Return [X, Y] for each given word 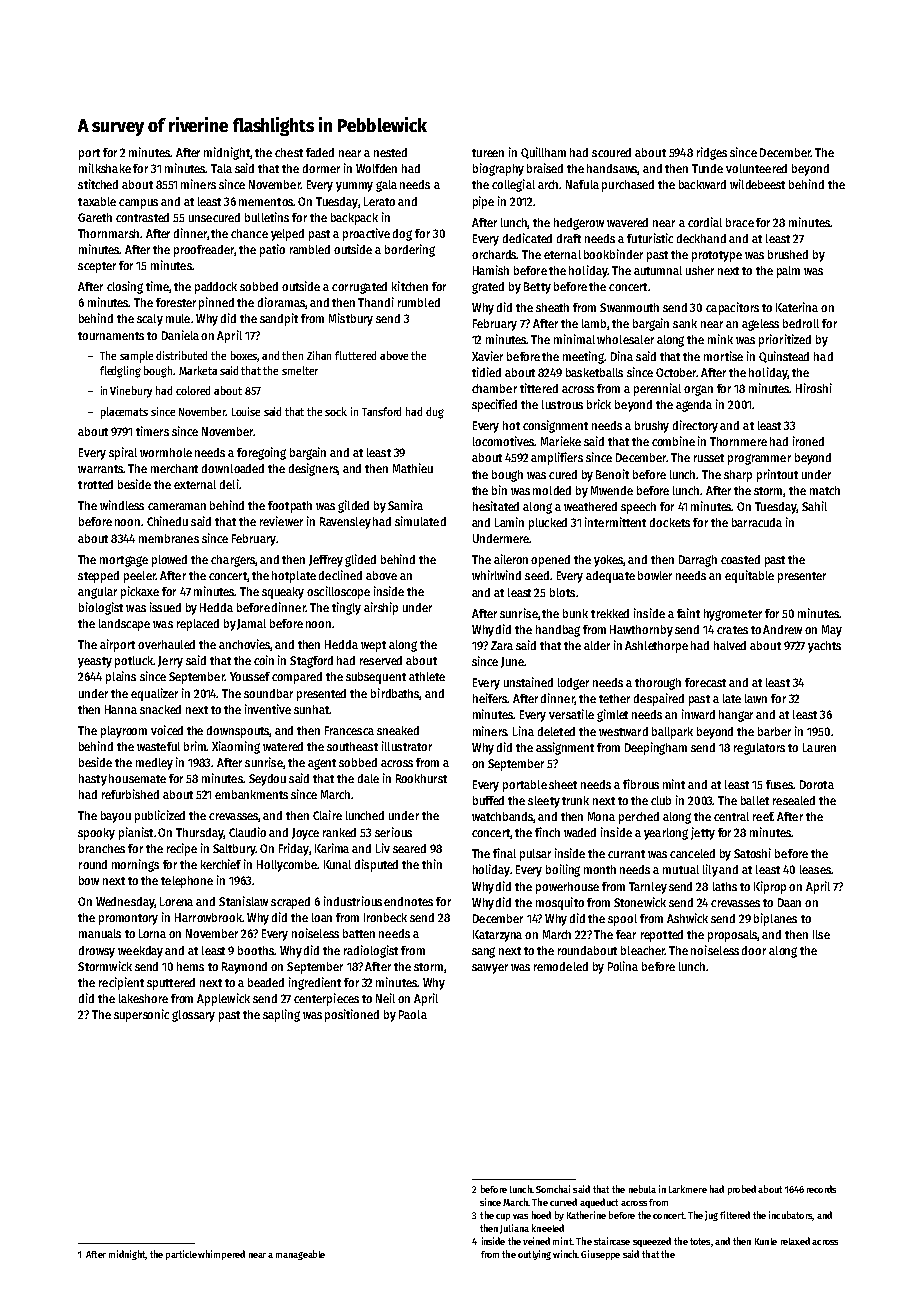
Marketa [198, 370]
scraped [290, 903]
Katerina [797, 307]
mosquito [560, 903]
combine [673, 441]
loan [322, 917]
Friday [294, 849]
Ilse [821, 934]
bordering [410, 250]
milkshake [105, 168]
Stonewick [640, 902]
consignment [555, 426]
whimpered [221, 1255]
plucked [548, 524]
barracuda [757, 522]
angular [97, 593]
